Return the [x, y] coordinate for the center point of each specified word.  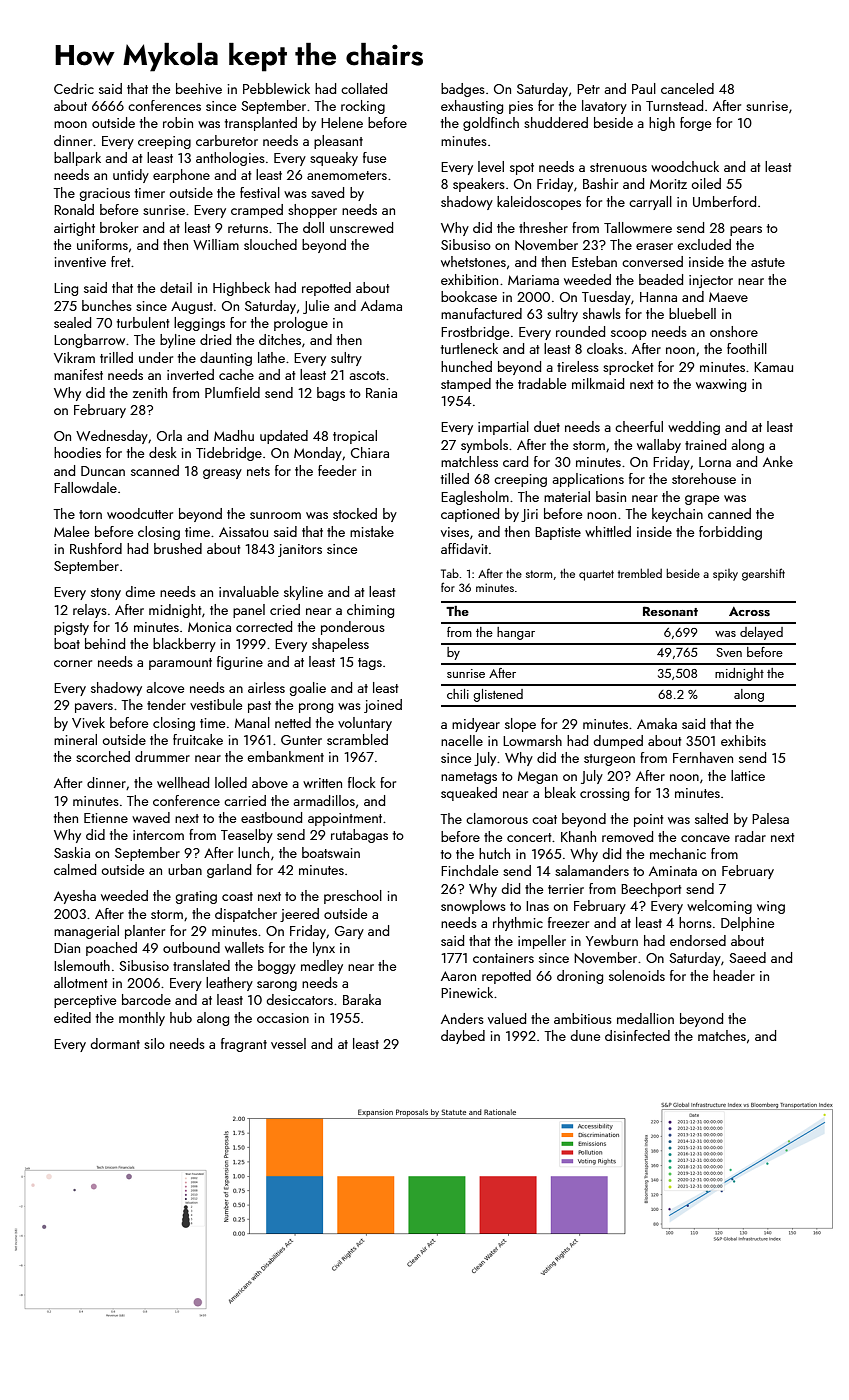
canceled [687, 88]
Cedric [74, 88]
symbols [484, 446]
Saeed [747, 957]
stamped [466, 385]
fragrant [244, 1045]
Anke [778, 461]
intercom [158, 835]
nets [258, 471]
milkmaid [598, 383]
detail [176, 287]
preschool [353, 897]
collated [364, 88]
